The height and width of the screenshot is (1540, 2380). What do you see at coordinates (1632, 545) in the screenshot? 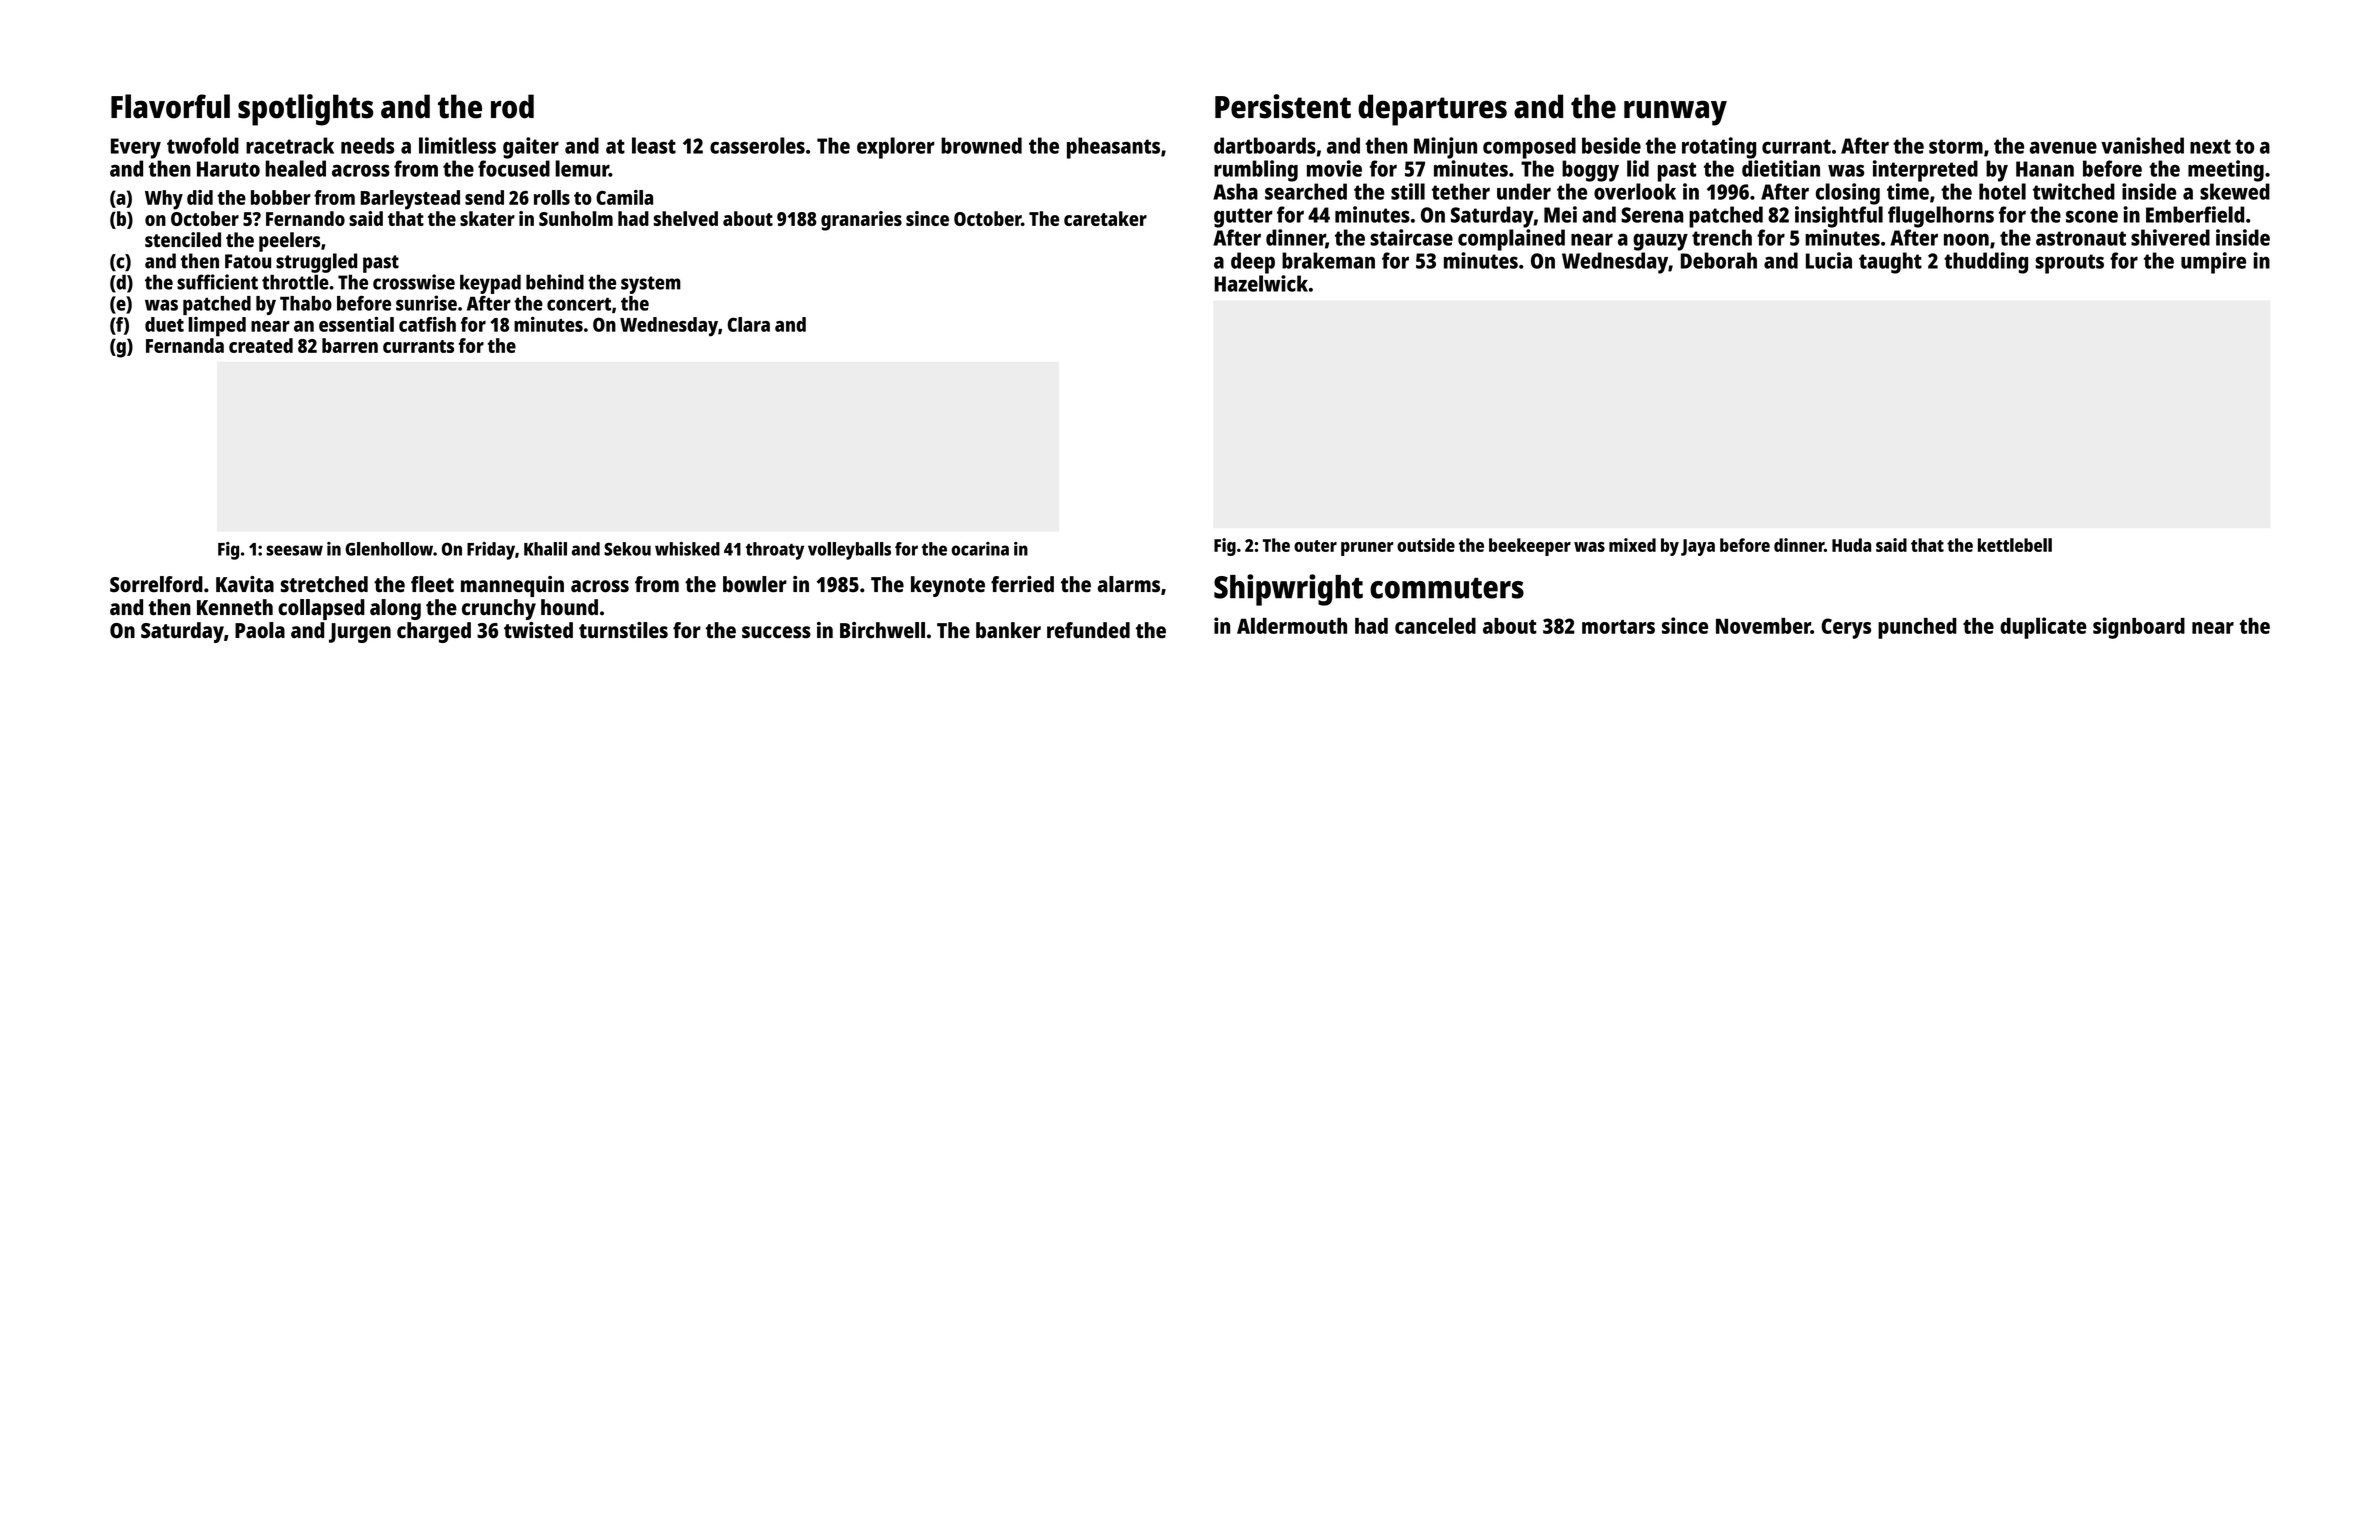
I see `mixed` at bounding box center [1632, 545].
